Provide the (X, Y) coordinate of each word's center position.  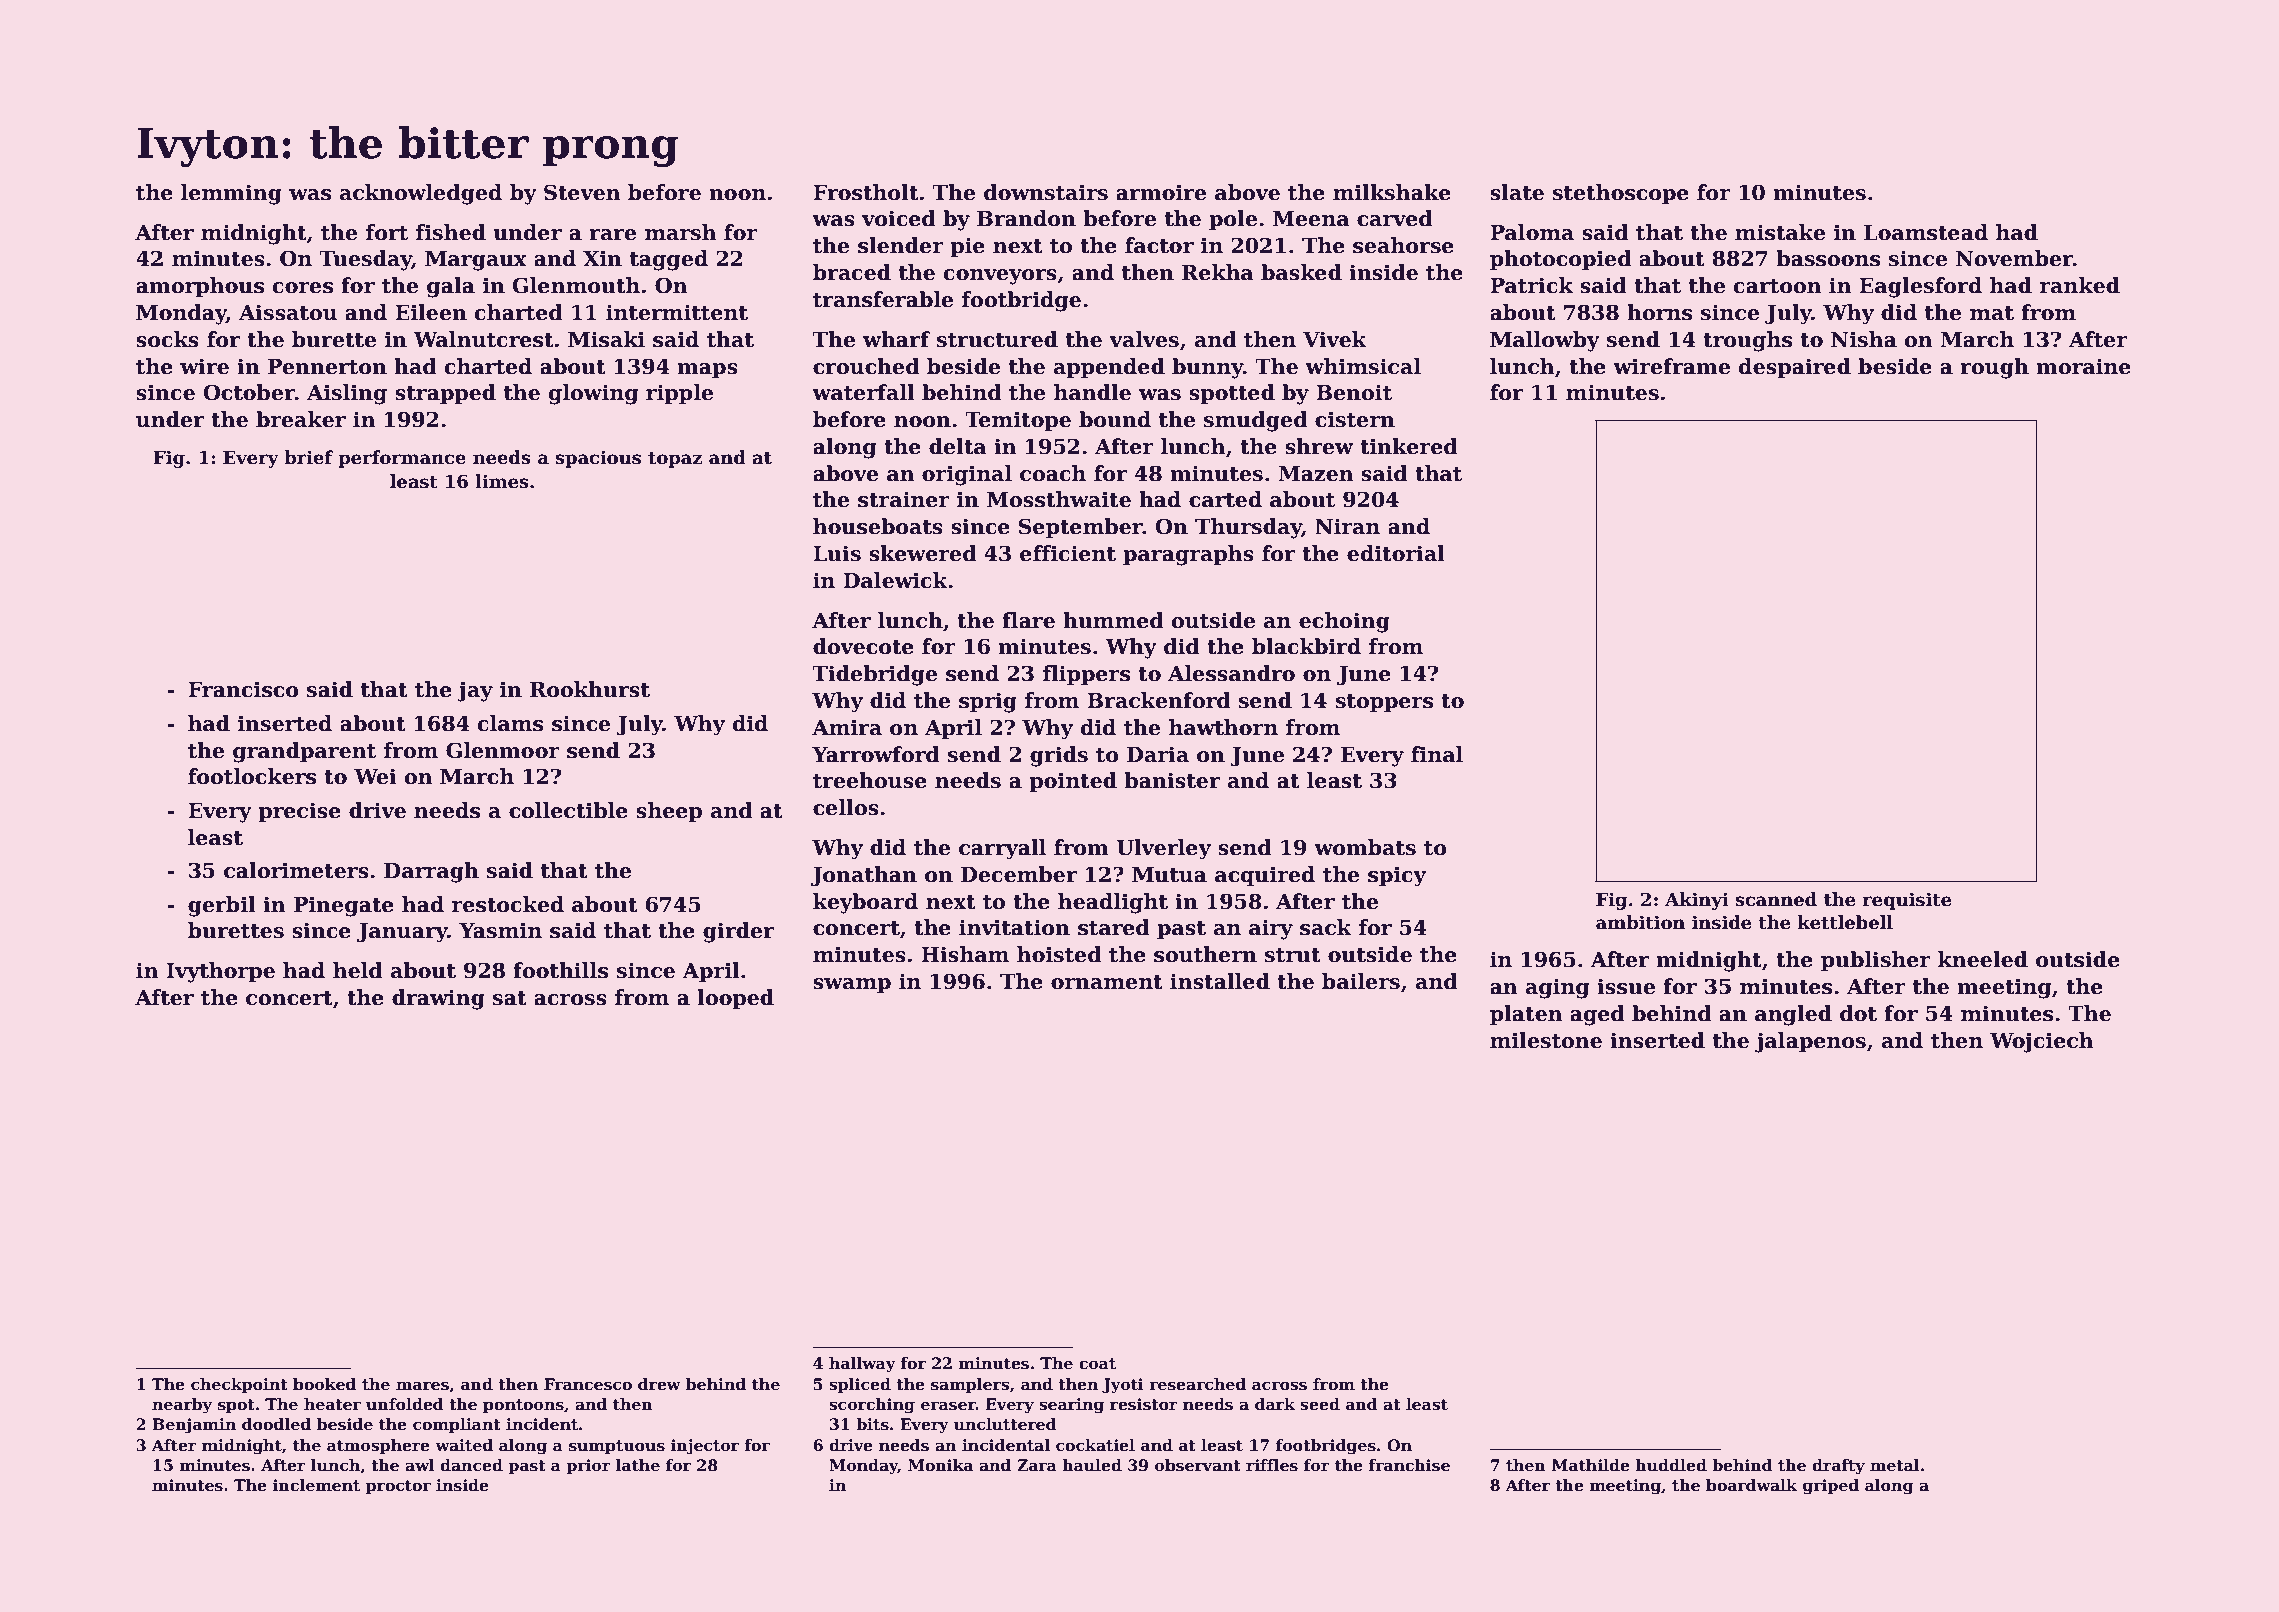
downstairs (1046, 192)
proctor (398, 1487)
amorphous (200, 287)
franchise (1409, 1465)
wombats (1365, 847)
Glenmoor (503, 750)
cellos (846, 807)
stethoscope (1621, 194)
